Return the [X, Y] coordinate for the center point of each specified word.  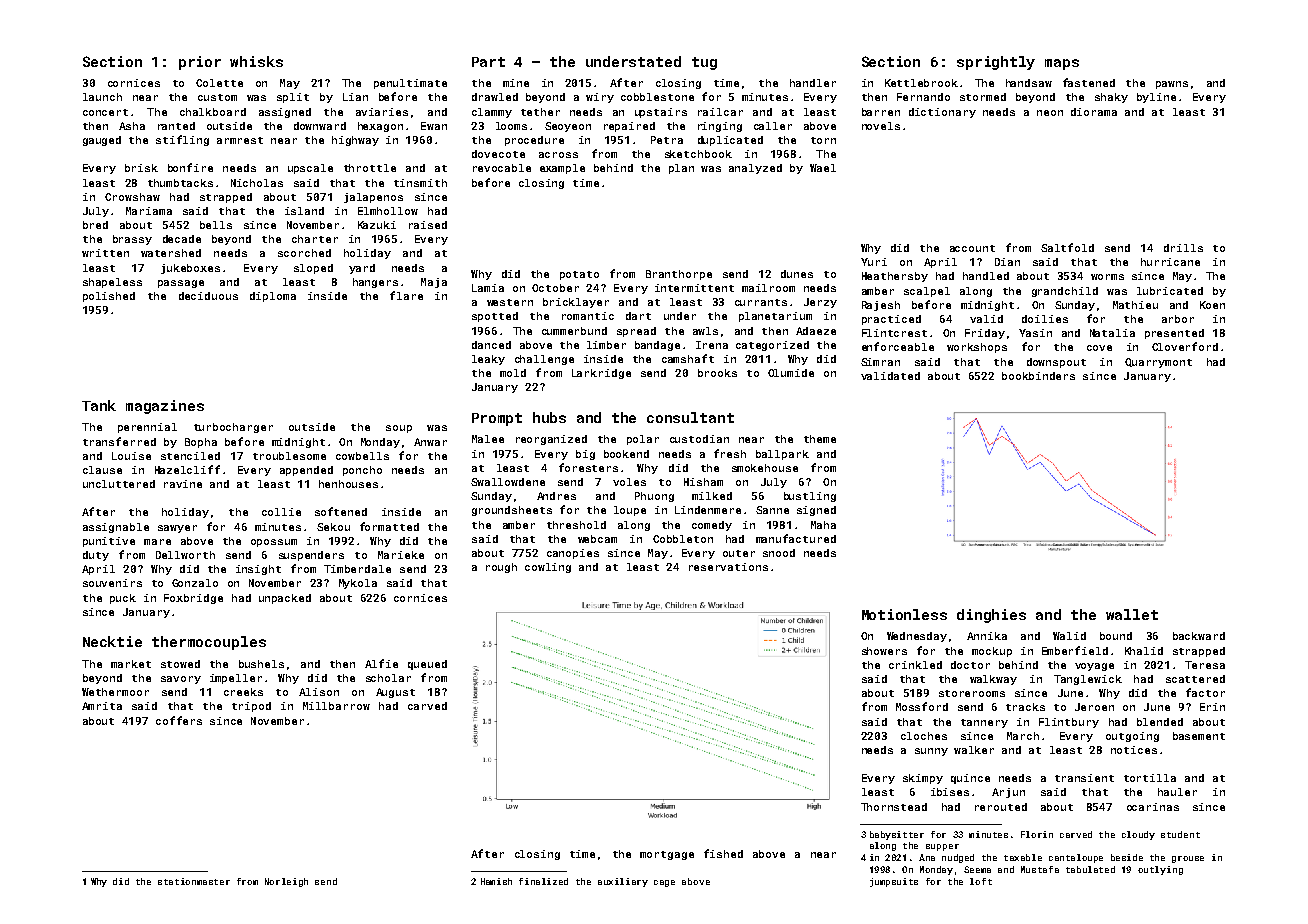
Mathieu [1135, 305]
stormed [983, 97]
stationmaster [194, 881]
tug [704, 63]
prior [200, 63]
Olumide [791, 373]
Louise [131, 456]
